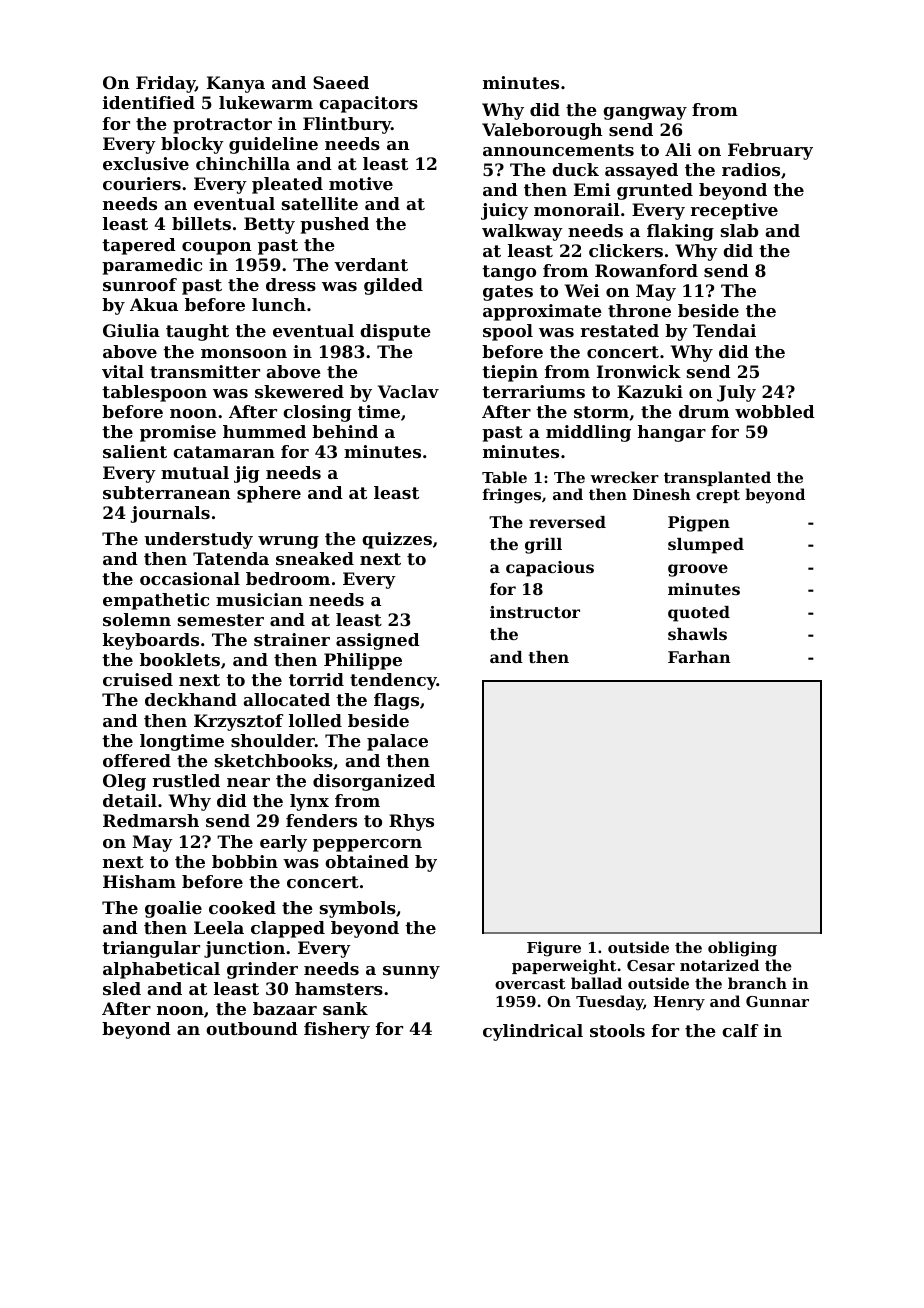 This screenshot has width=924, height=1308. Describe the element at coordinates (699, 657) in the screenshot. I see `Farhan` at that location.
